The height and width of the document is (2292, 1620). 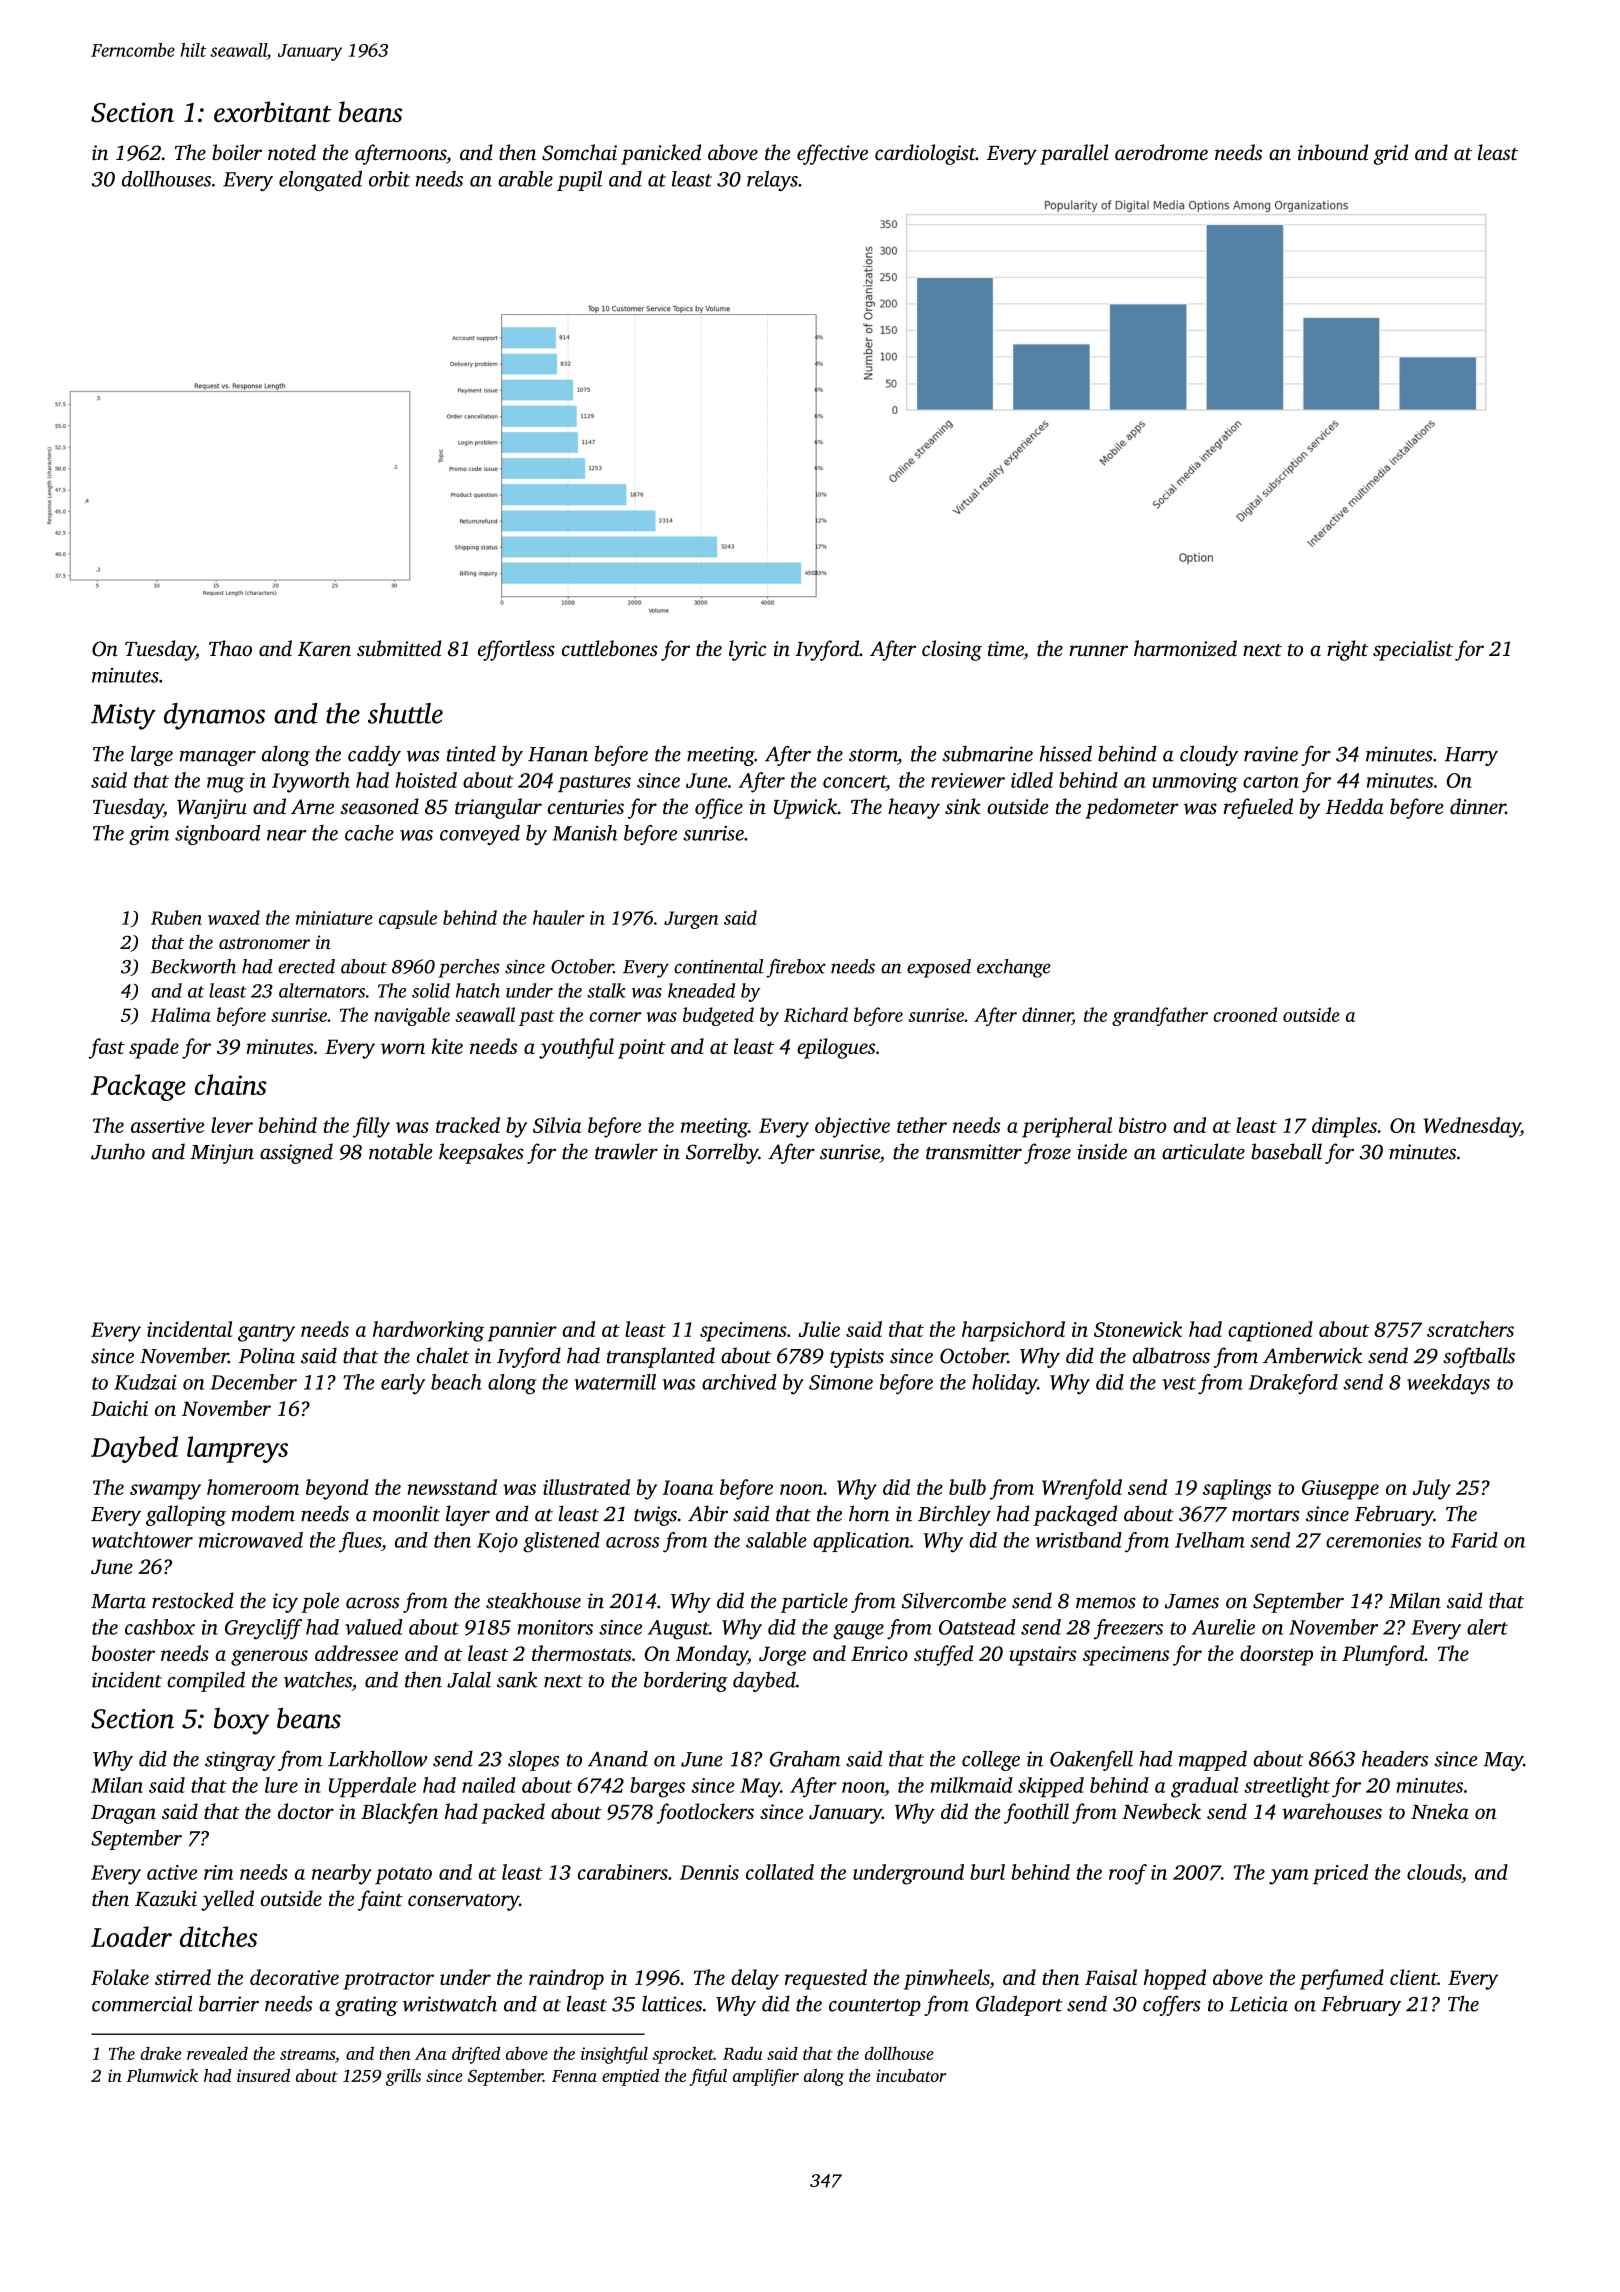 I want to click on emptied, so click(x=630, y=2077).
